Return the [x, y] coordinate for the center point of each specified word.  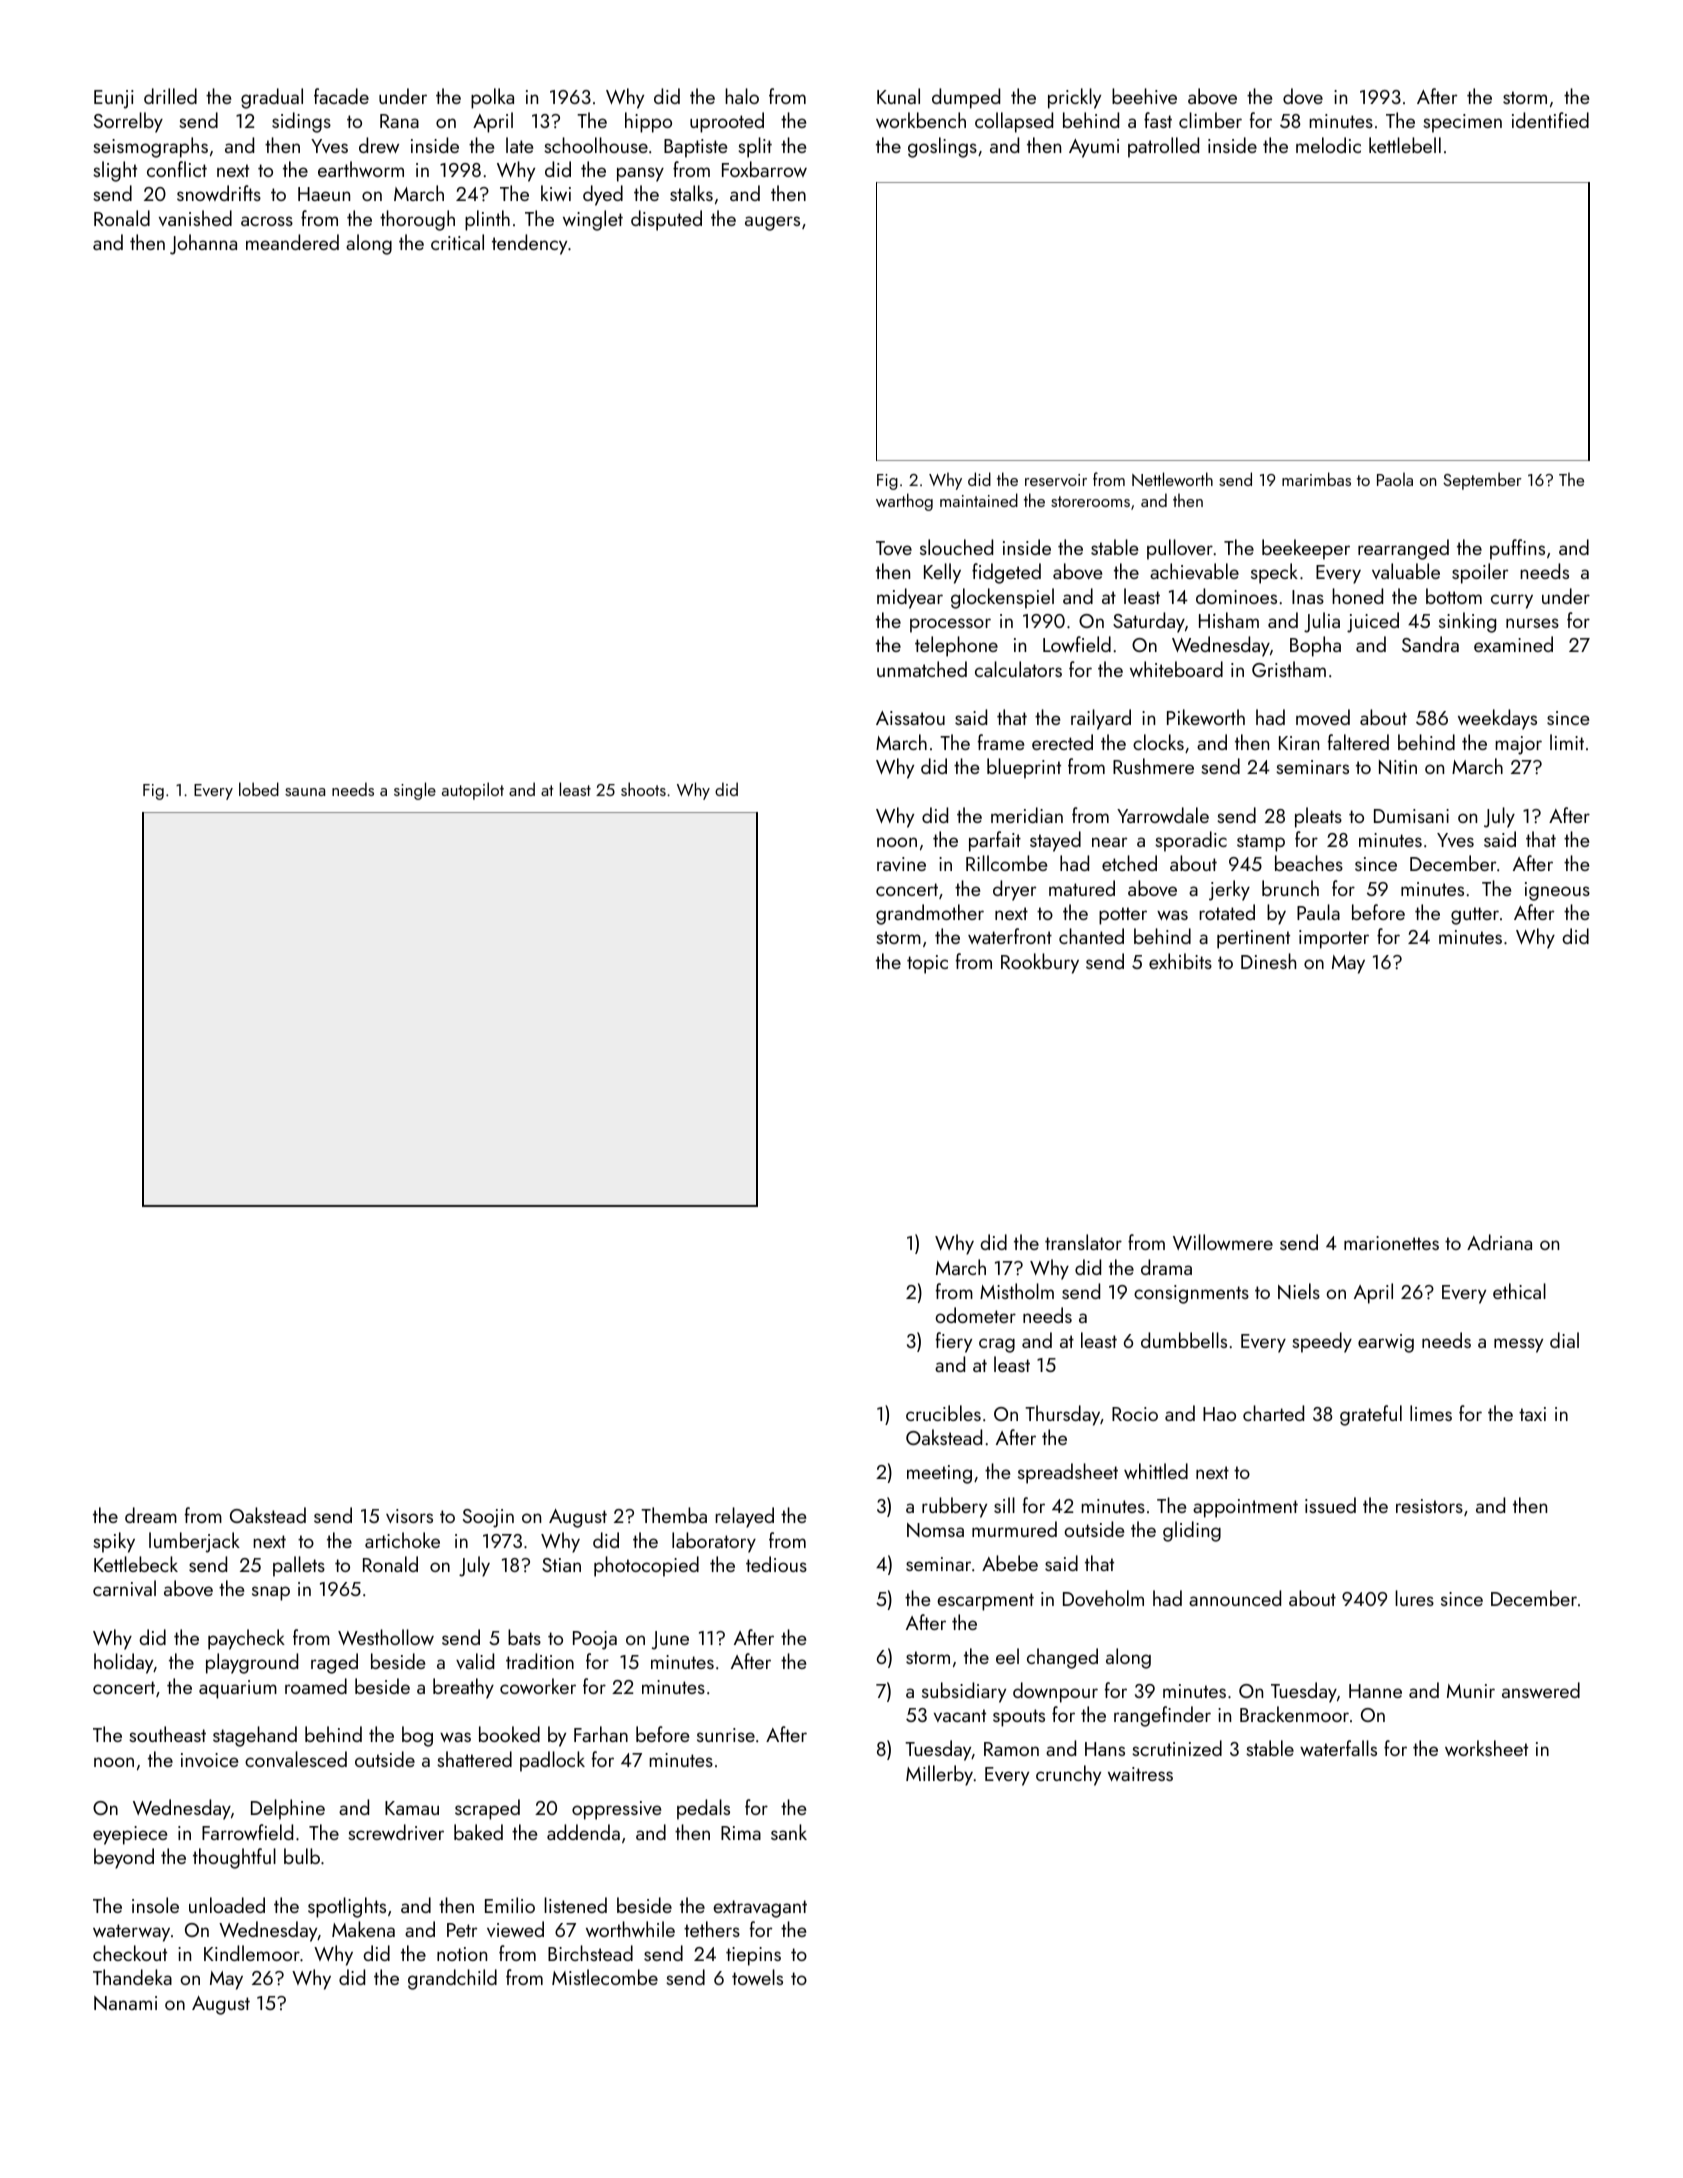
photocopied [646, 1566]
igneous [1557, 891]
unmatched [922, 669]
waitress [1140, 1774]
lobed [259, 789]
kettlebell [1405, 145]
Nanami [125, 2003]
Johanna [203, 244]
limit [1567, 742]
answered [1541, 1690]
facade [341, 96]
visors [409, 1516]
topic [927, 964]
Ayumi [1094, 148]
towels [757, 1977]
